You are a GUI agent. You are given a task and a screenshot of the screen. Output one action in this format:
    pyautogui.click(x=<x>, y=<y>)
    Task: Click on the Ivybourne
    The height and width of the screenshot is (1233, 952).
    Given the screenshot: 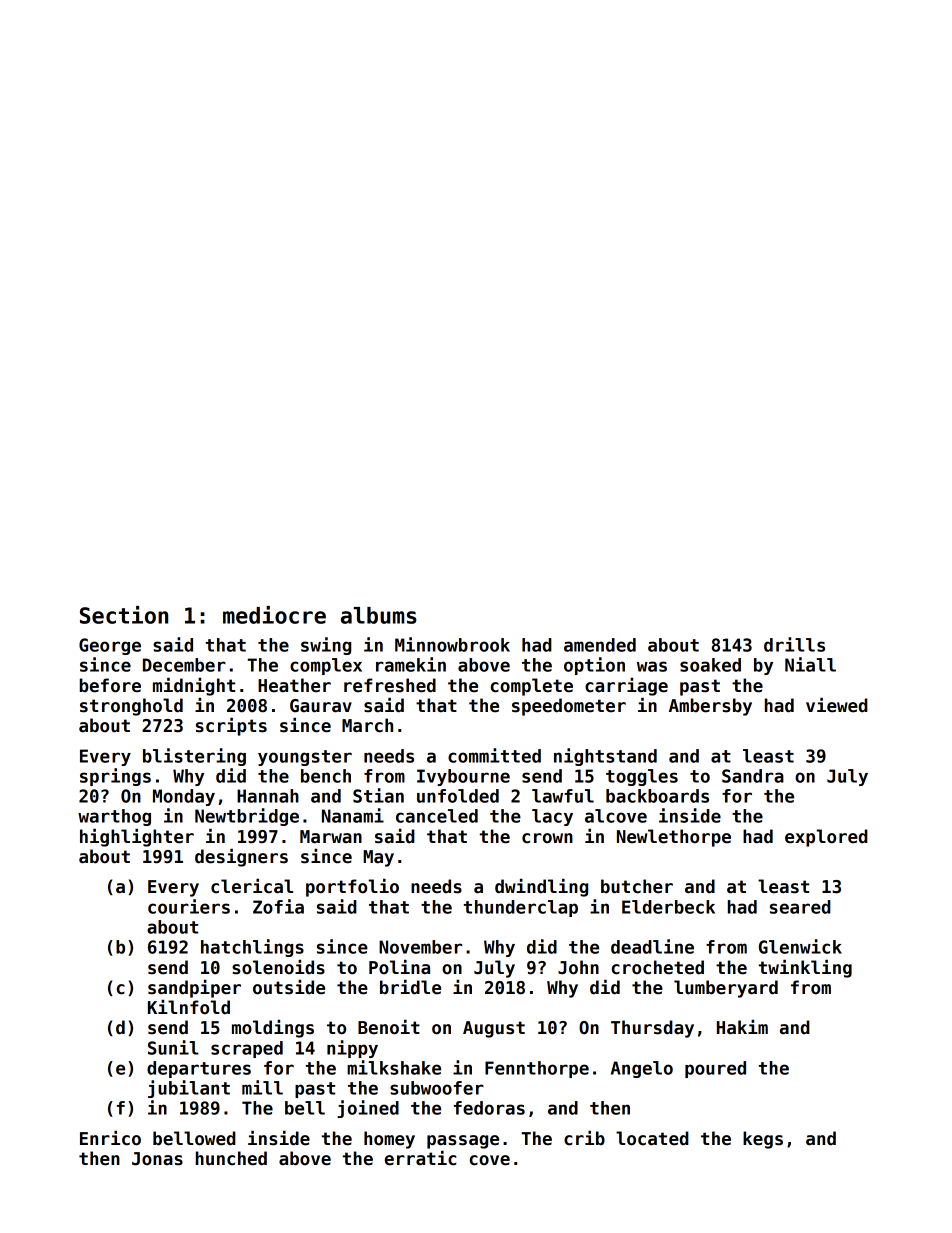 What is the action you would take?
    pyautogui.click(x=463, y=777)
